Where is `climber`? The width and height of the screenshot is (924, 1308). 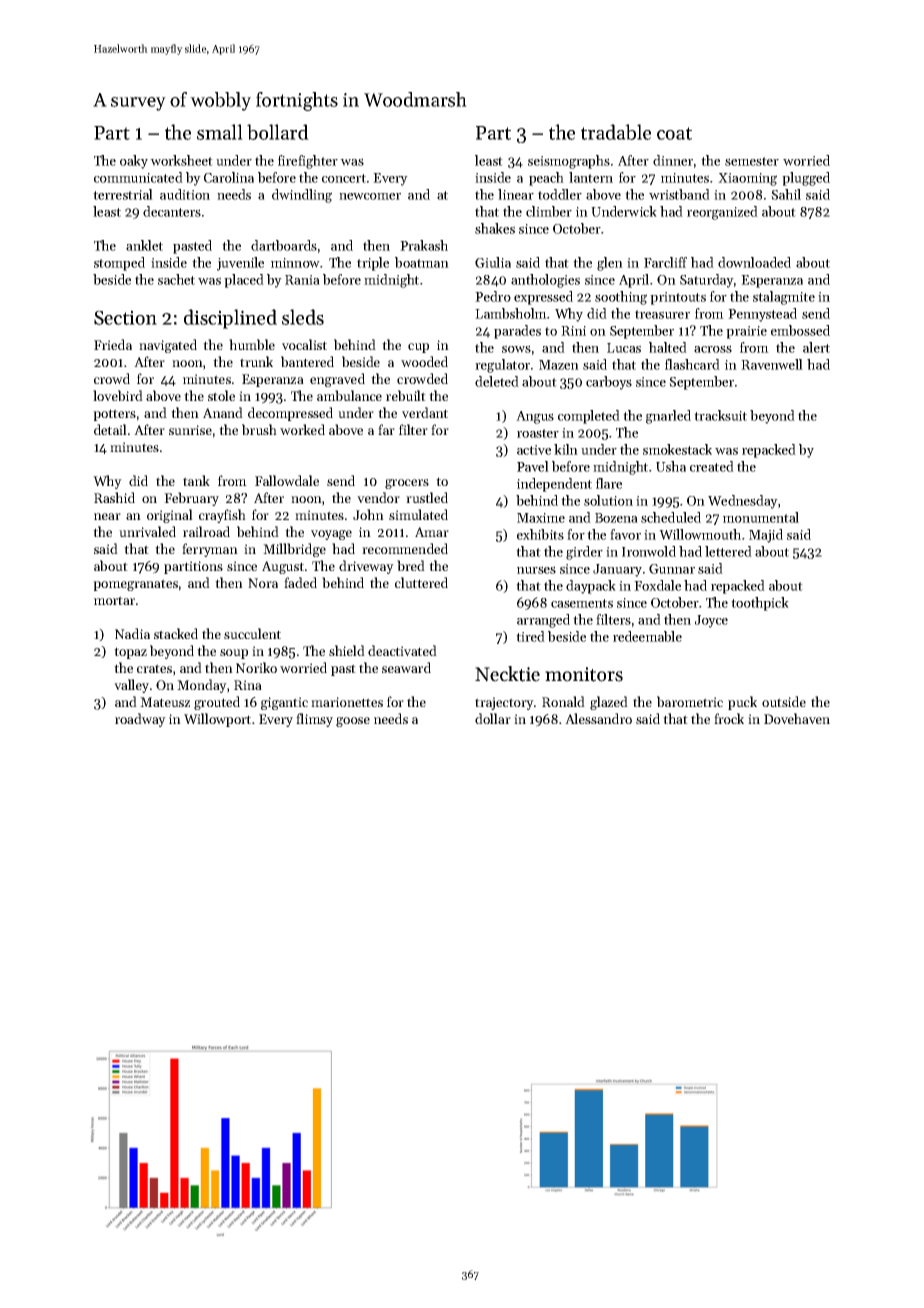
climber is located at coordinates (549, 211).
